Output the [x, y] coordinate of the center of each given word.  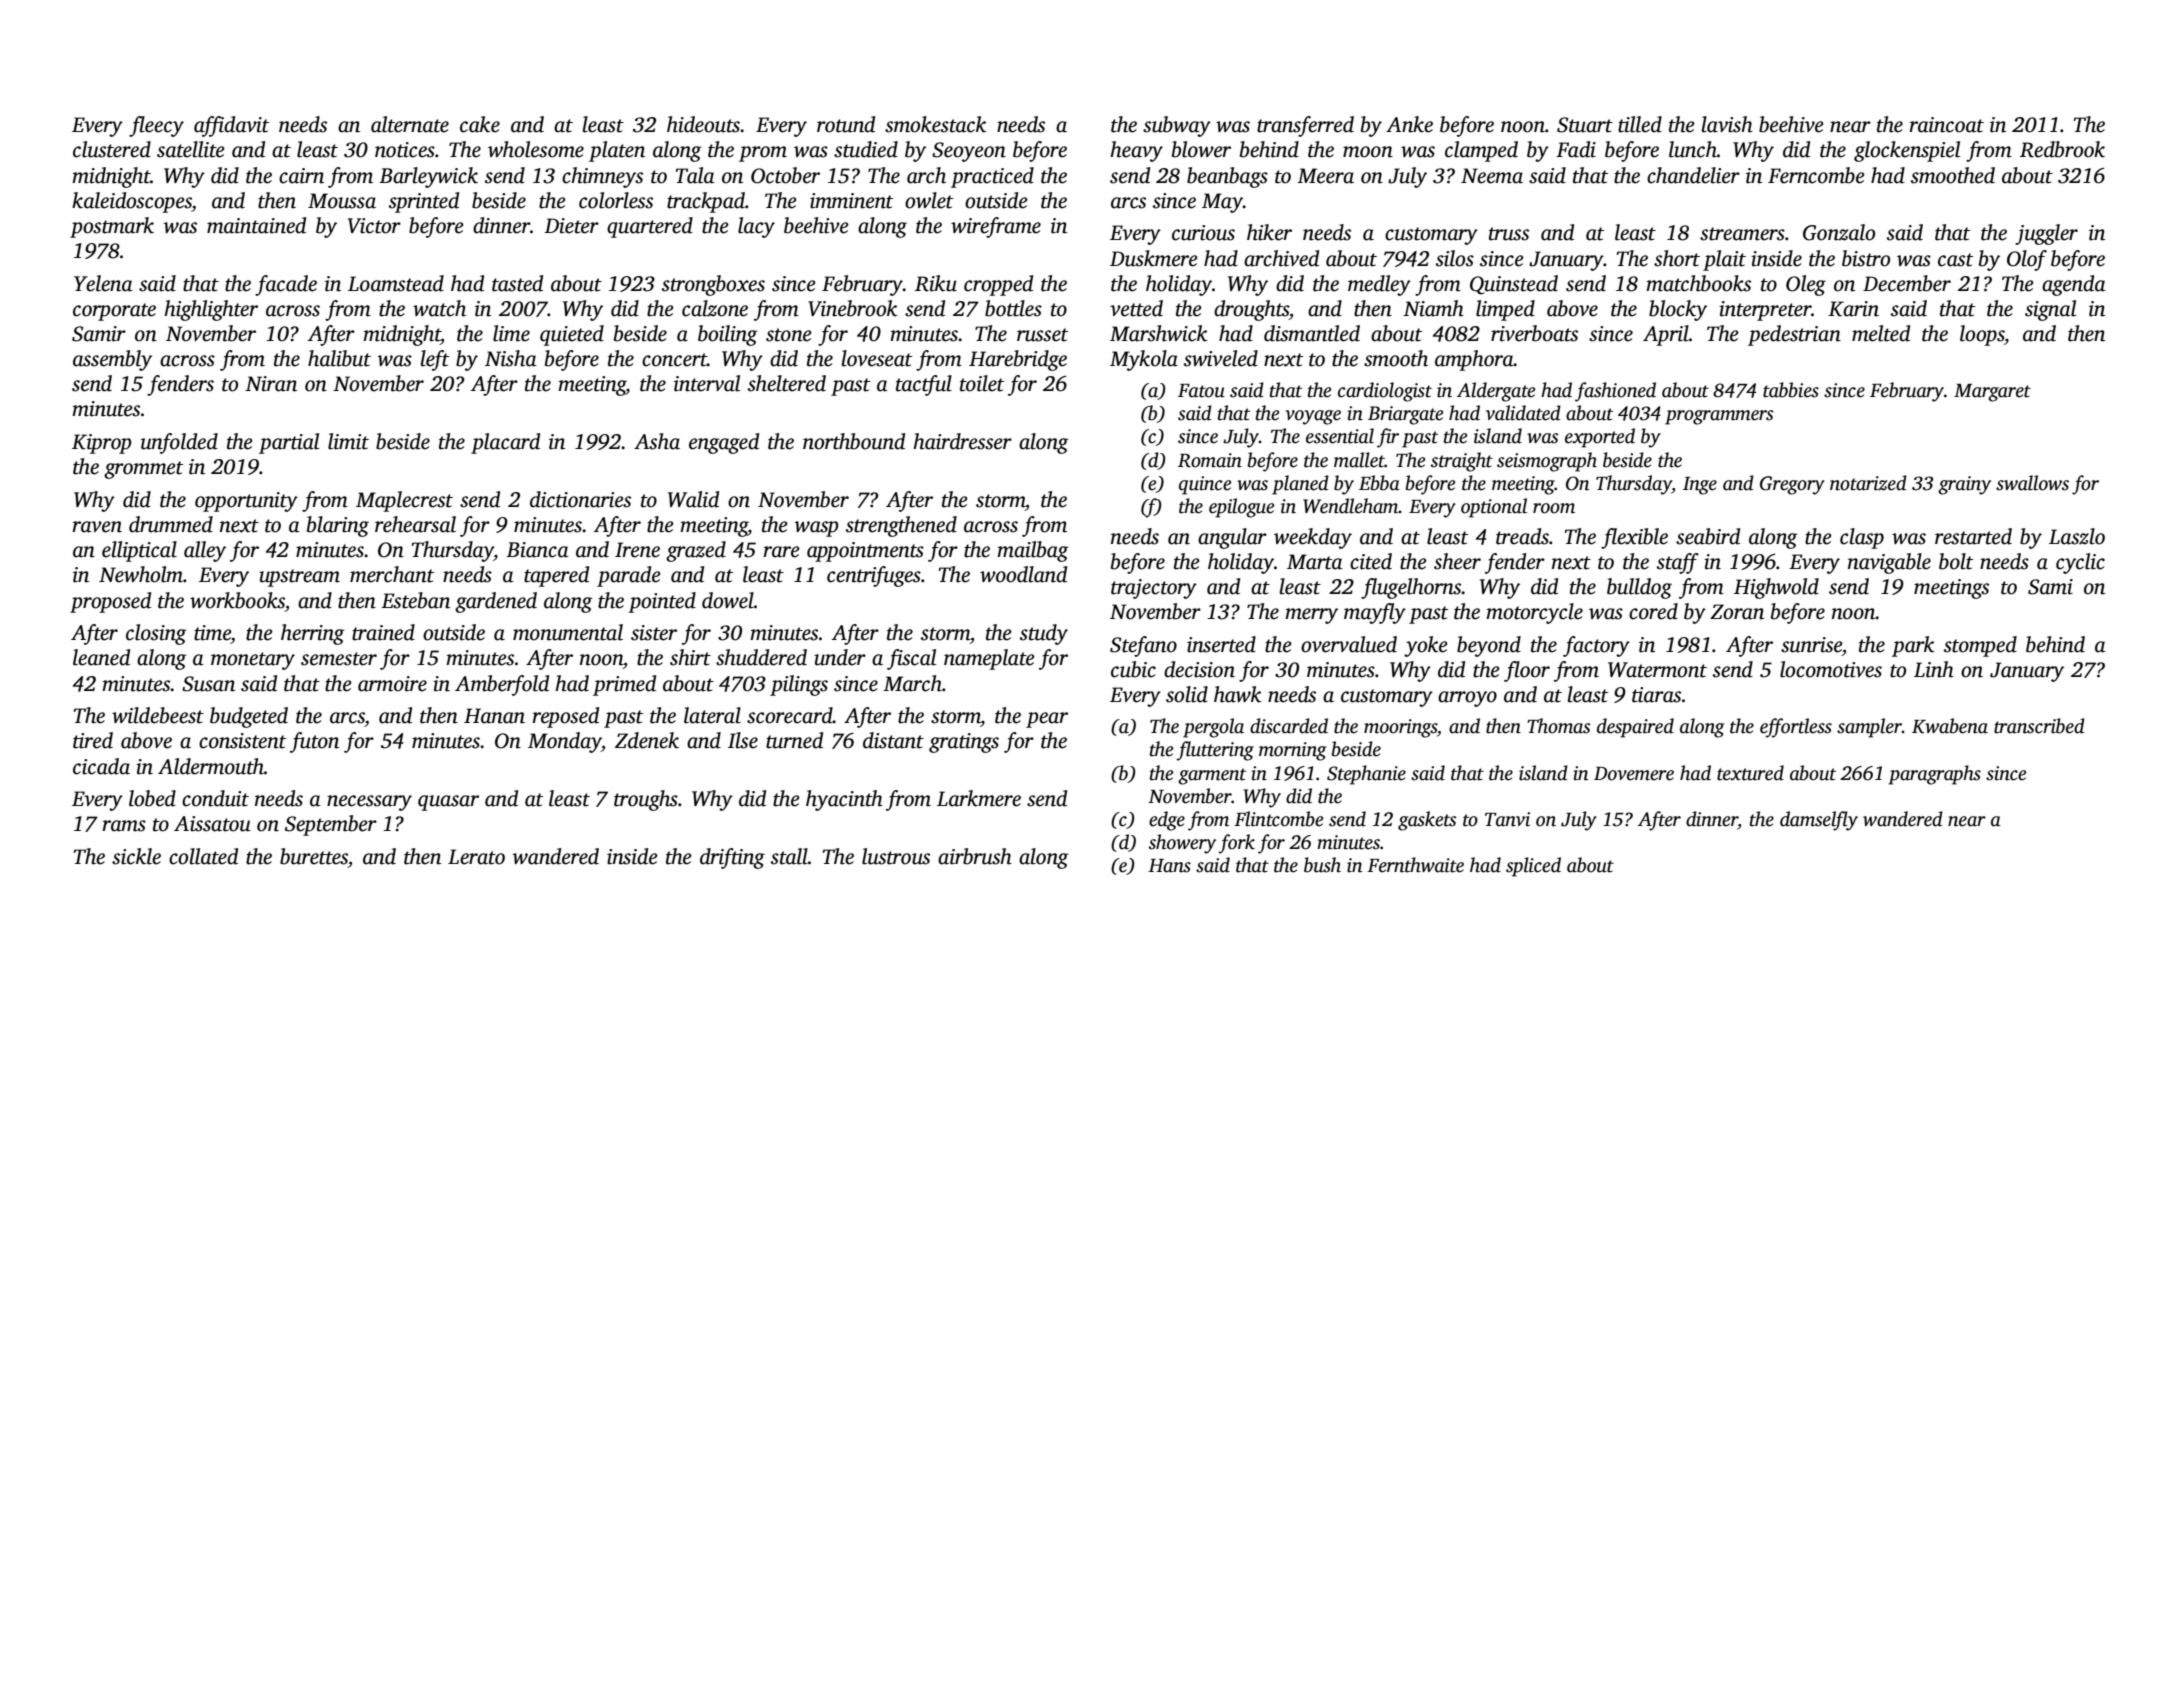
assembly [112, 360]
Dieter [571, 226]
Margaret [1992, 393]
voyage [1313, 417]
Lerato [476, 857]
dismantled [1312, 333]
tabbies [1791, 390]
